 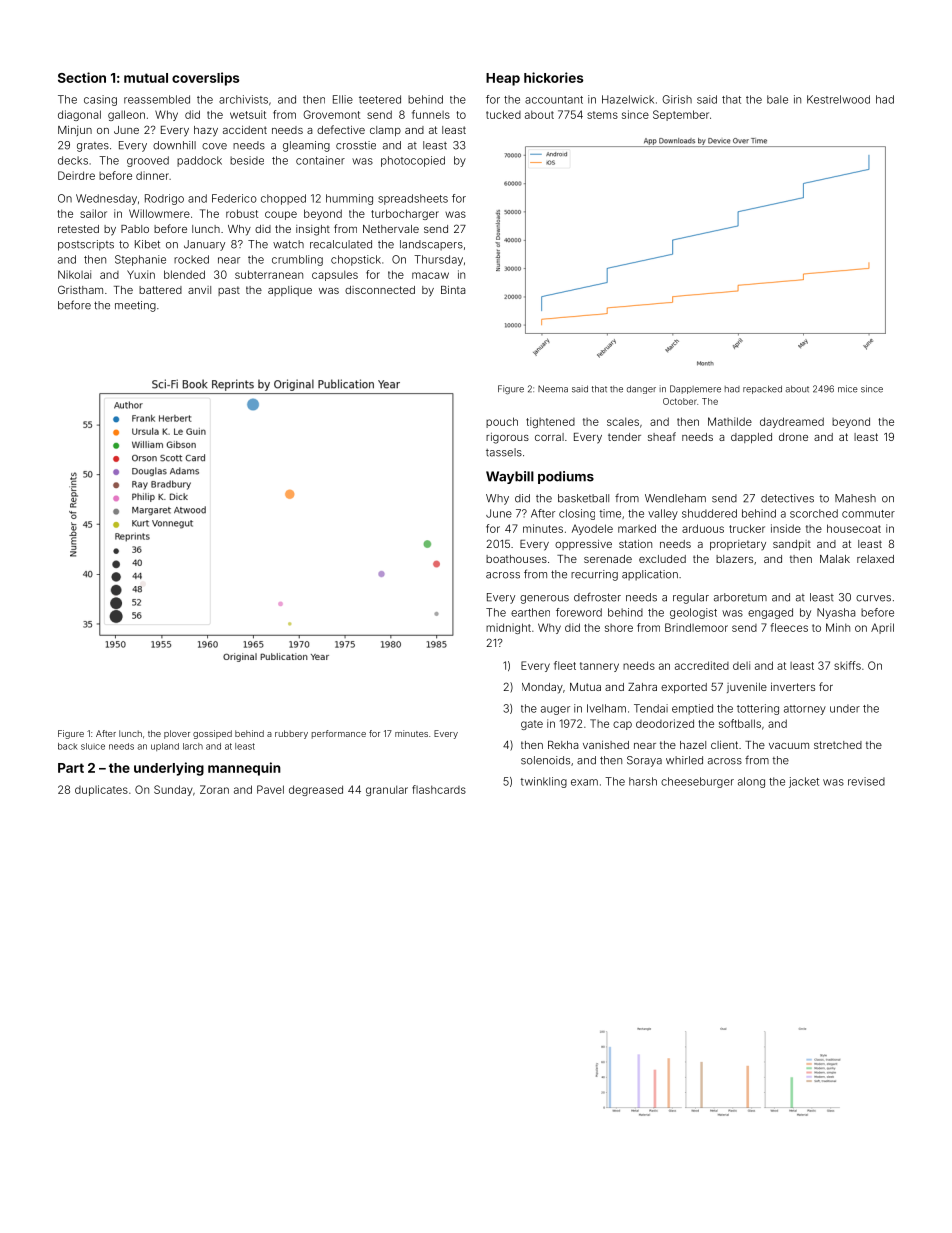 I want to click on Pavel, so click(x=270, y=789).
